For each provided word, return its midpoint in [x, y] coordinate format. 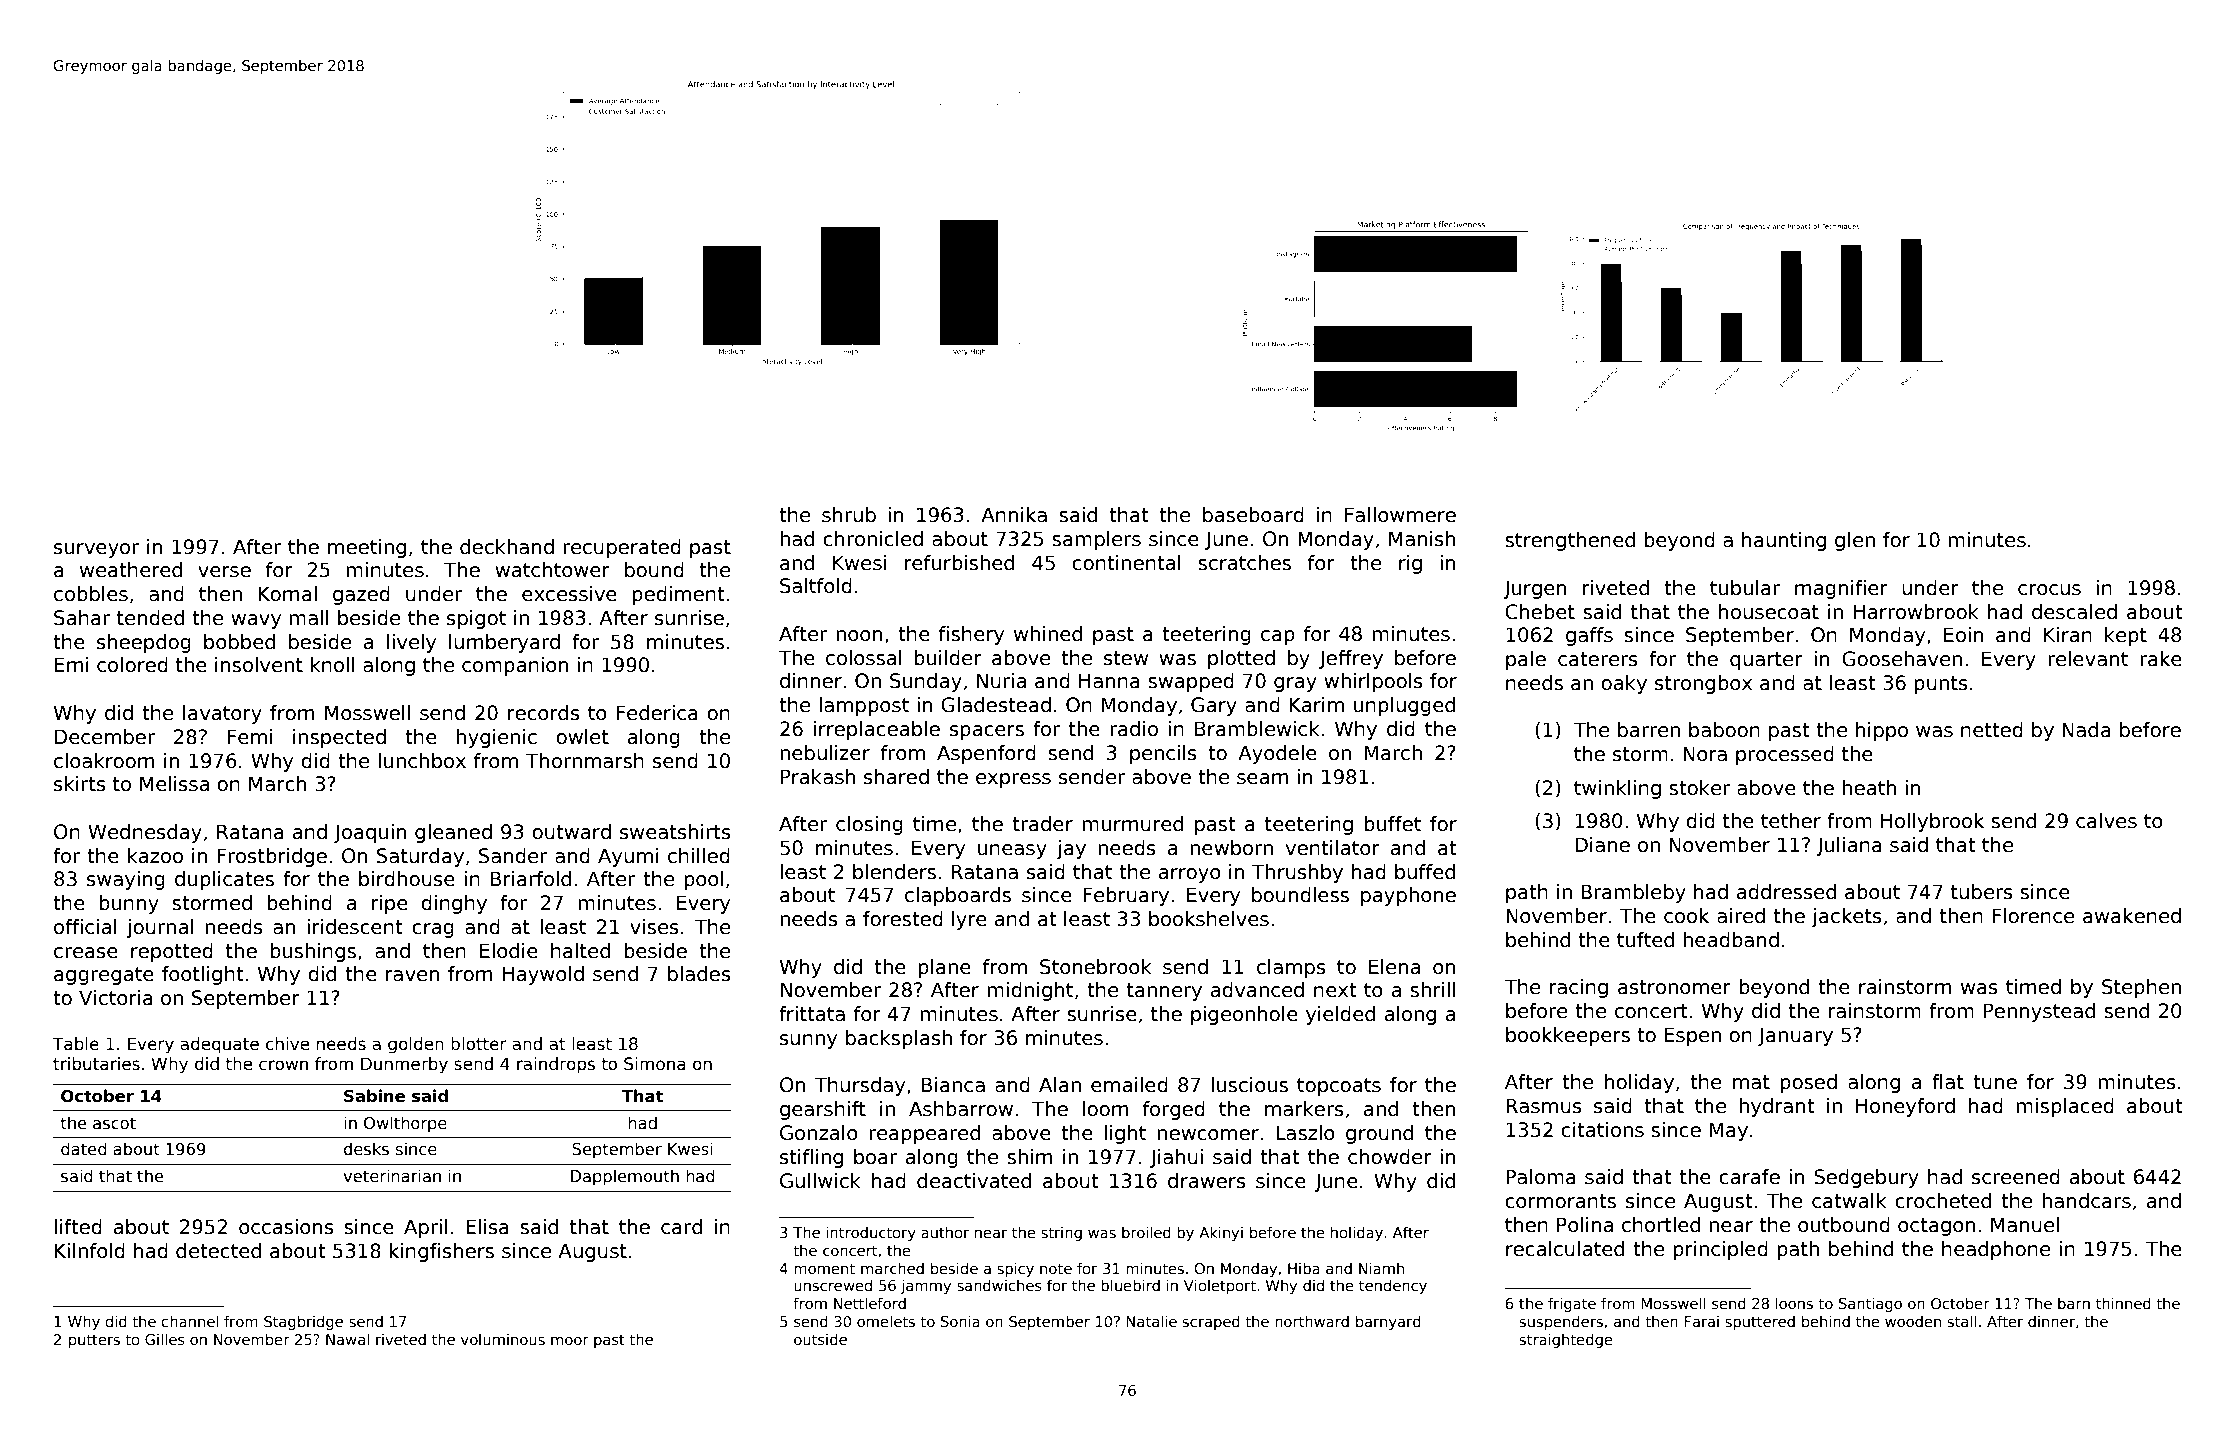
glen [1855, 541]
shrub [849, 515]
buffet [1392, 824]
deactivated [974, 1181]
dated [84, 1149]
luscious [1250, 1085]
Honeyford [1905, 1107]
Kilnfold [90, 1251]
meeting [367, 548]
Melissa [174, 784]
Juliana [1849, 846]
